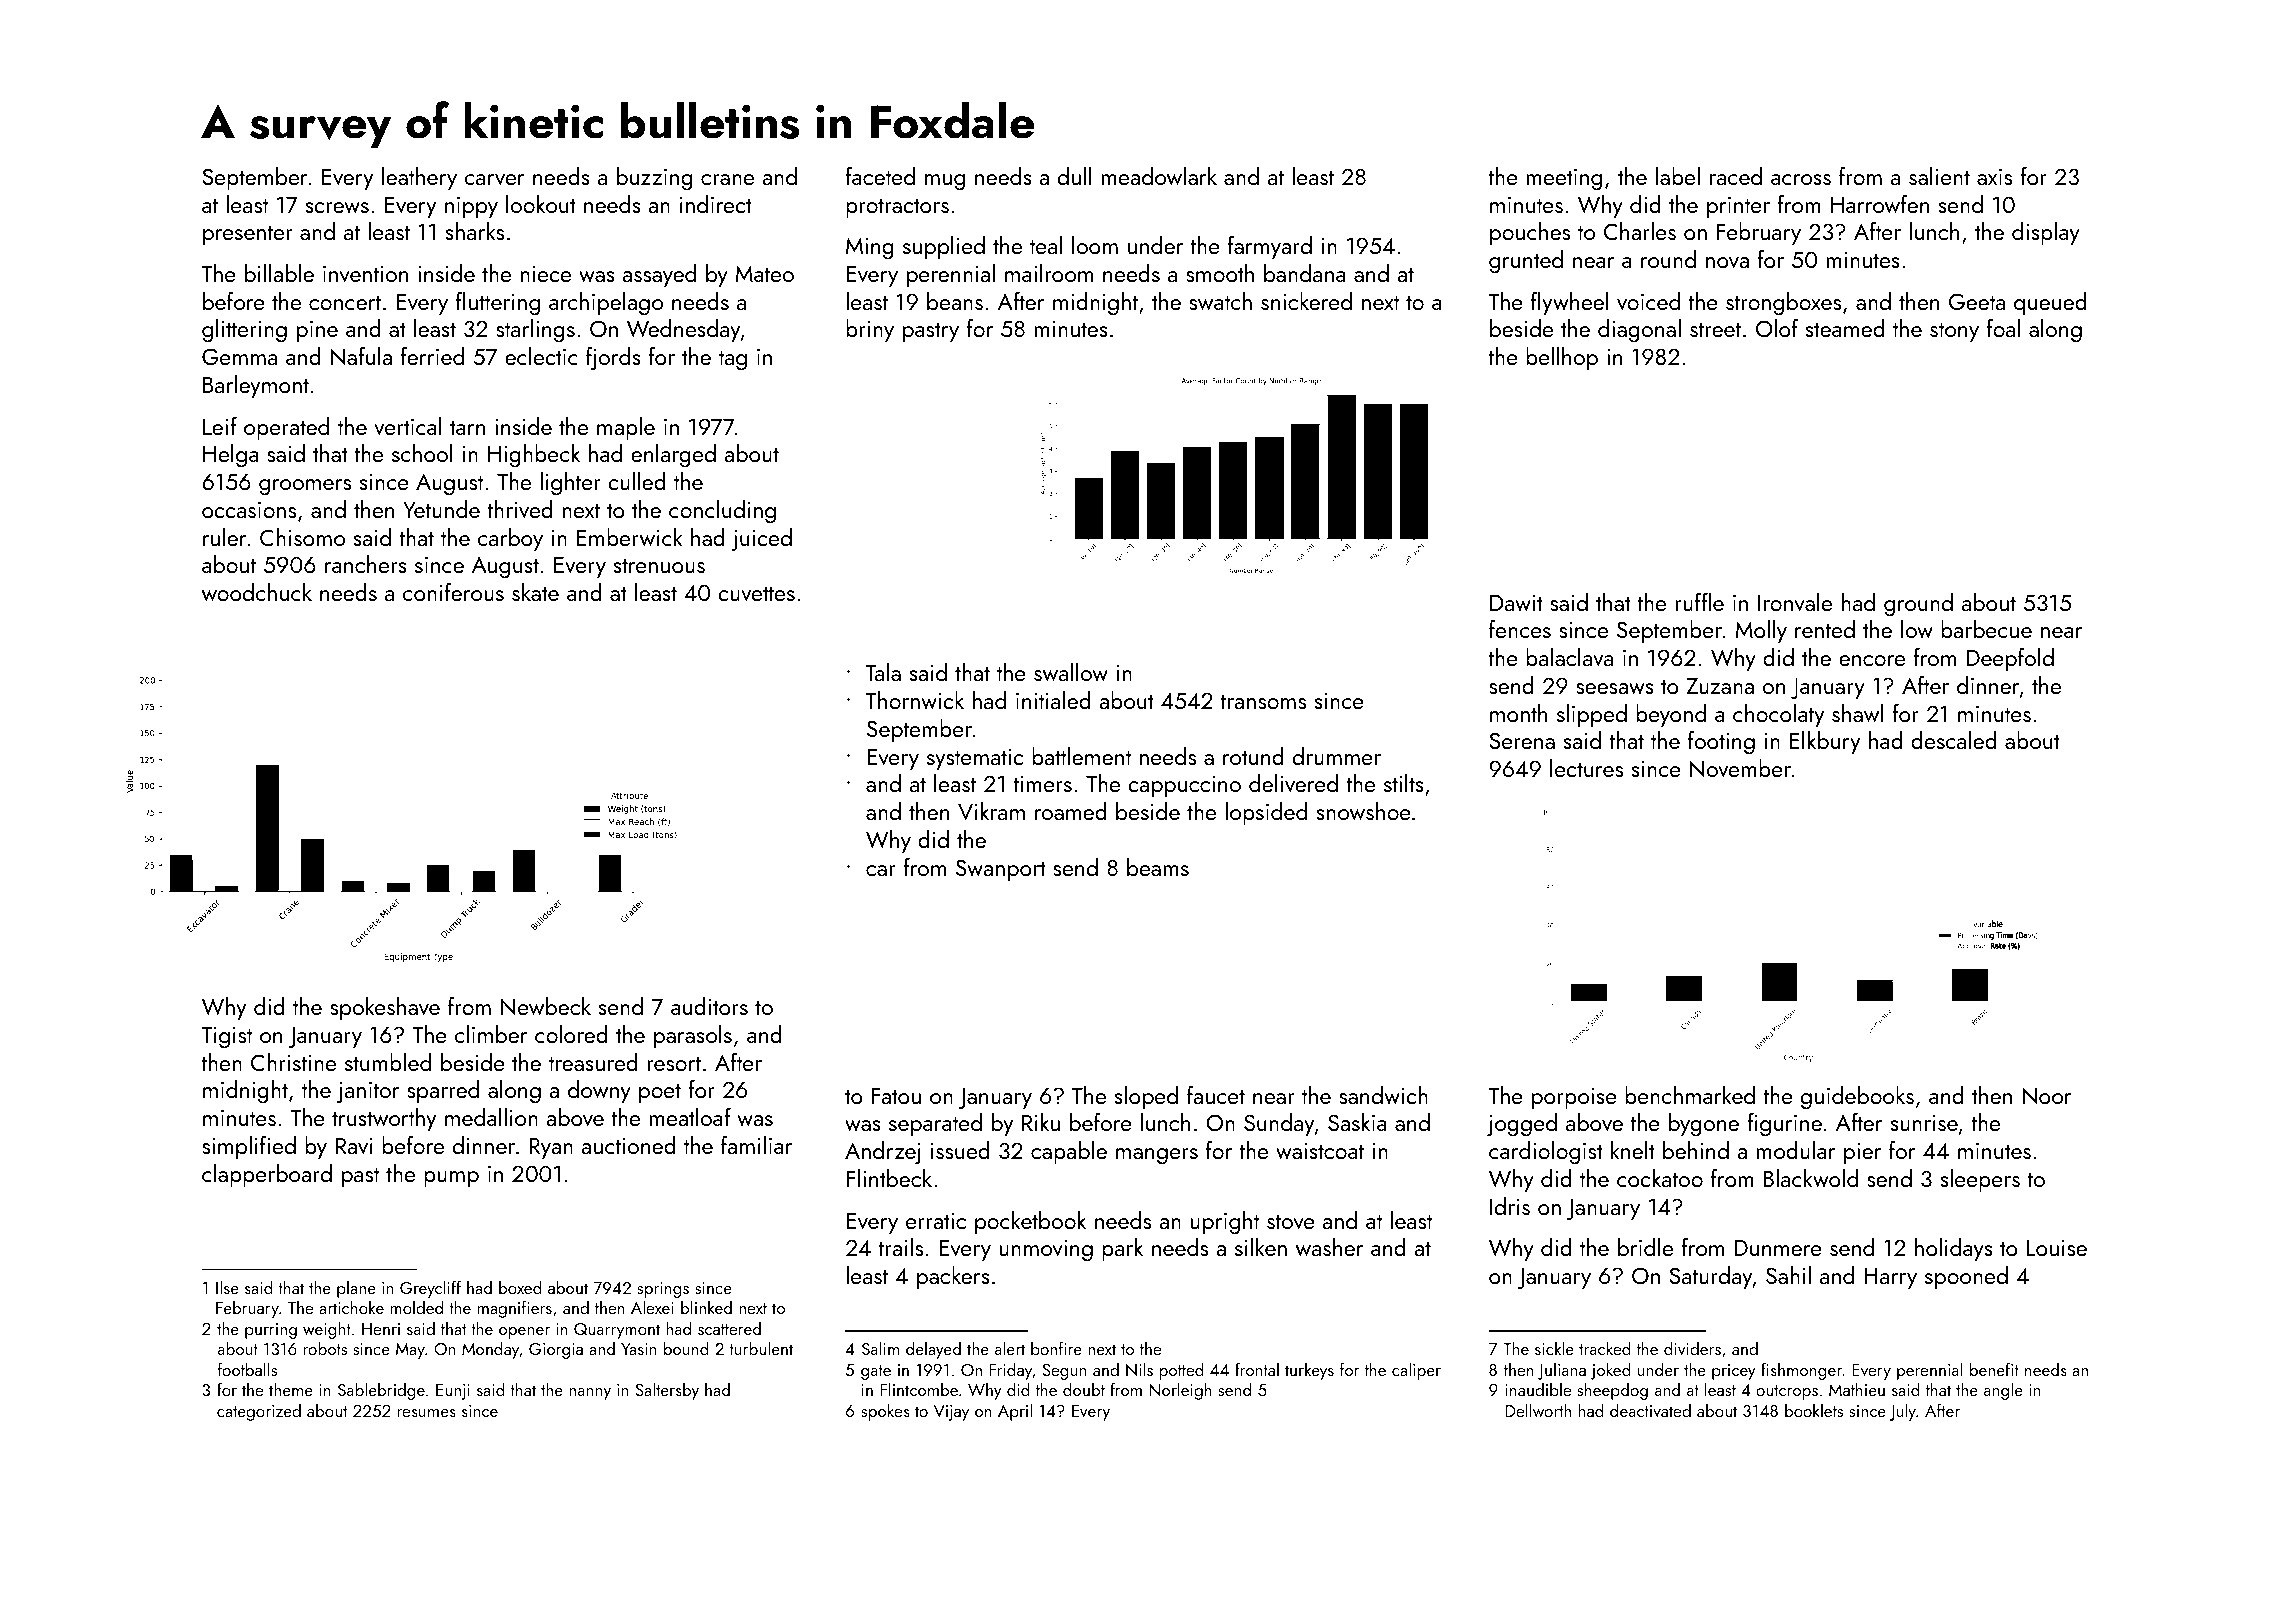 This screenshot has height=1620, width=2292. Describe the element at coordinates (1857, 1098) in the screenshot. I see `guidebooks` at that location.
